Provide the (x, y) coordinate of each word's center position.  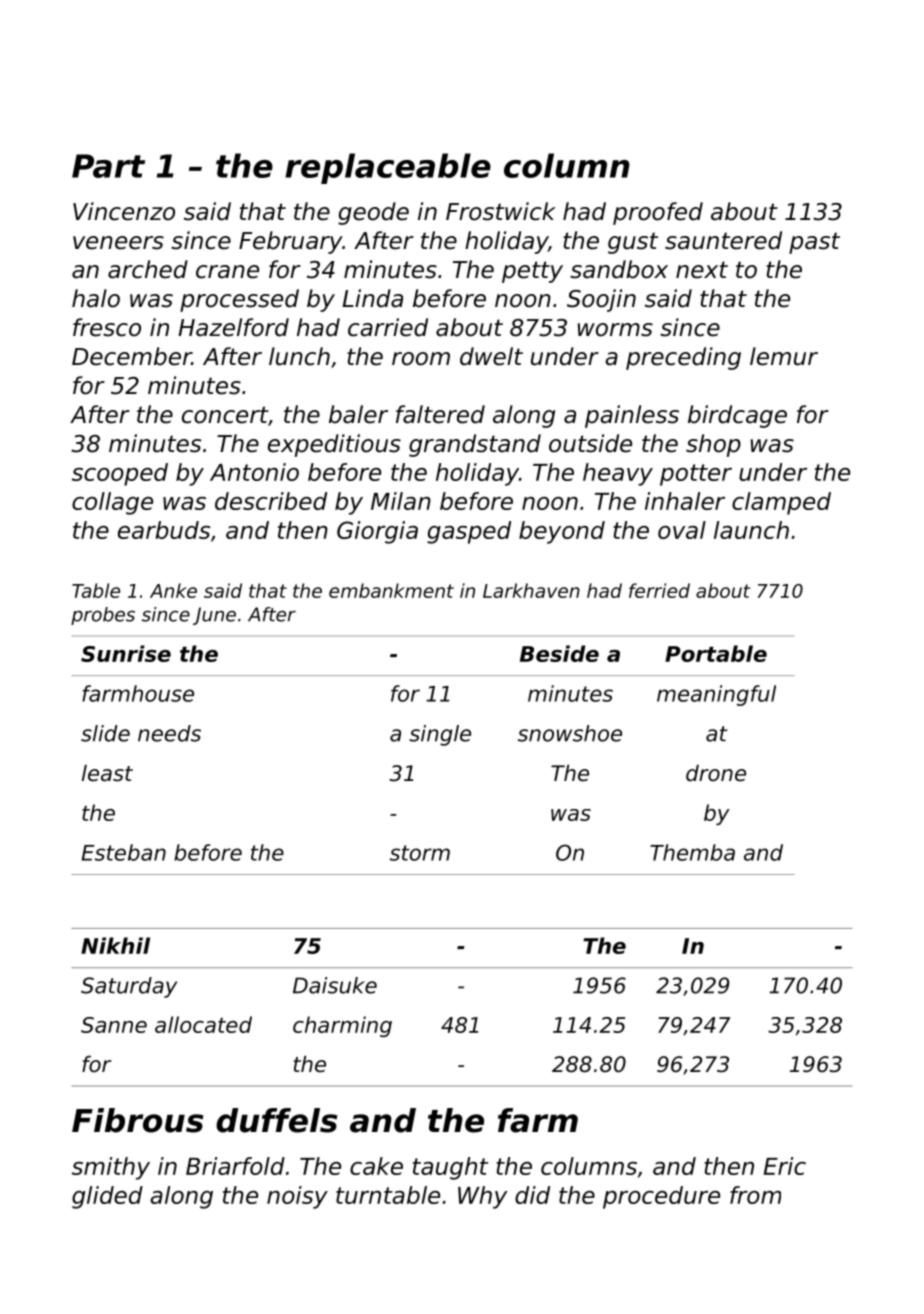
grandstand (475, 445)
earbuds (164, 530)
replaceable (388, 168)
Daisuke (335, 985)
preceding (683, 358)
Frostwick (501, 211)
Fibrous (137, 1120)
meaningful (716, 695)
